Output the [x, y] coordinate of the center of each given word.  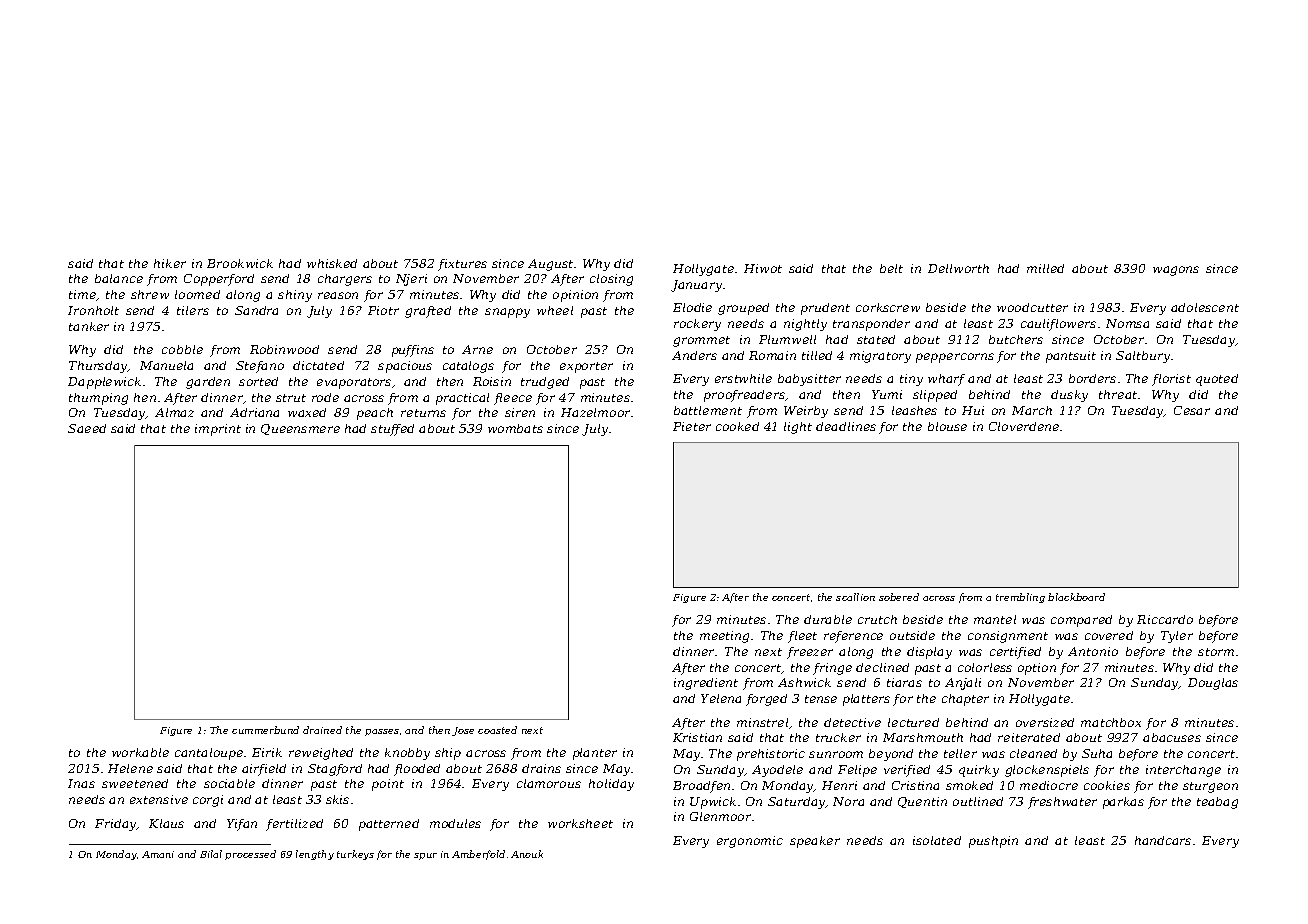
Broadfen [701, 787]
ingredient [706, 684]
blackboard [1076, 597]
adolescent [1205, 307]
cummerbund [265, 730]
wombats [515, 428]
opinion [575, 296]
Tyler [1177, 637]
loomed [197, 294]
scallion [855, 597]
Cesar [1192, 410]
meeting [724, 637]
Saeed [87, 428]
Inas [81, 783]
